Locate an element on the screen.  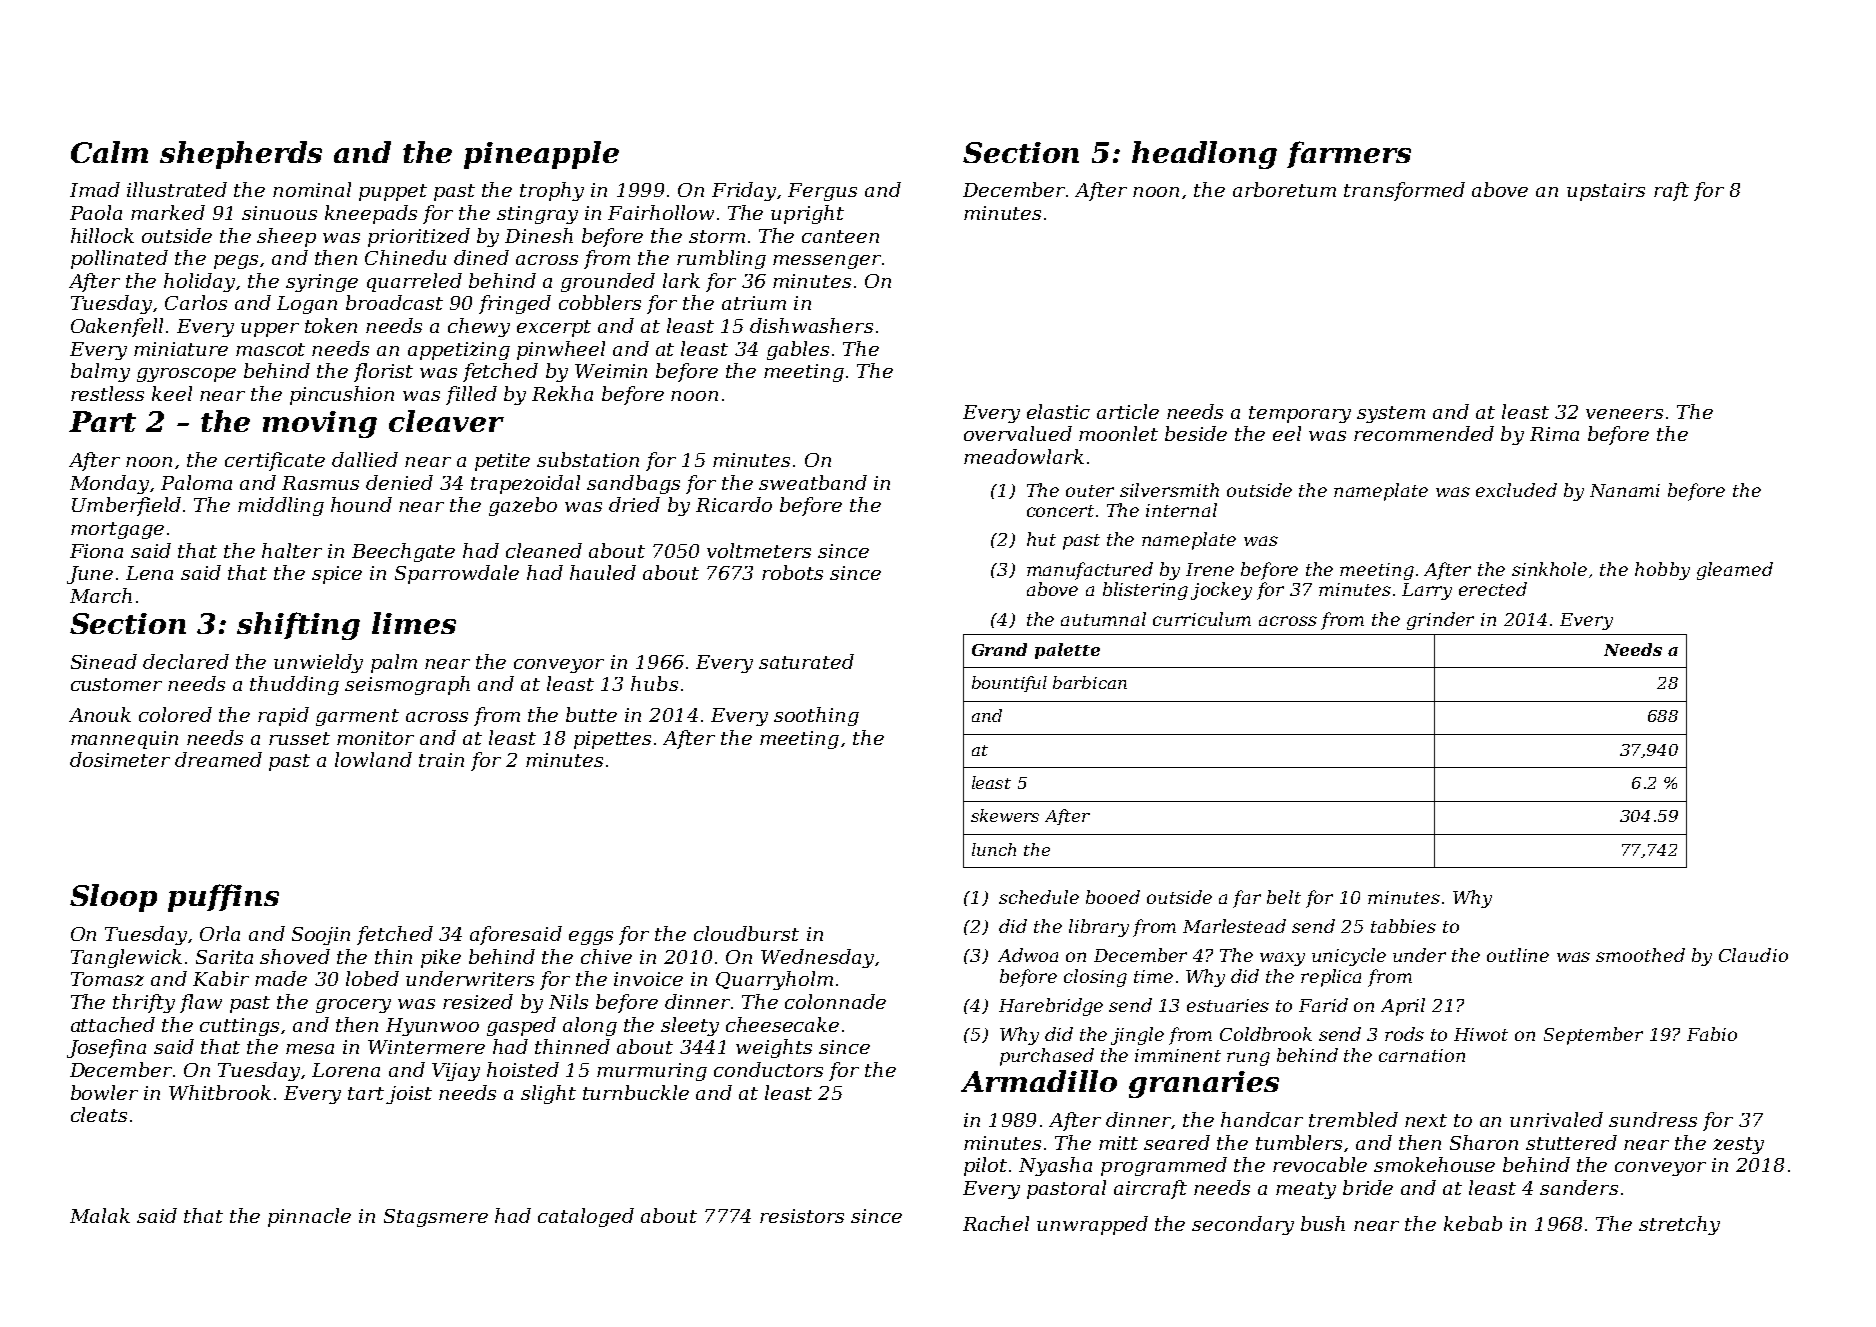
lobed is located at coordinates (372, 978).
